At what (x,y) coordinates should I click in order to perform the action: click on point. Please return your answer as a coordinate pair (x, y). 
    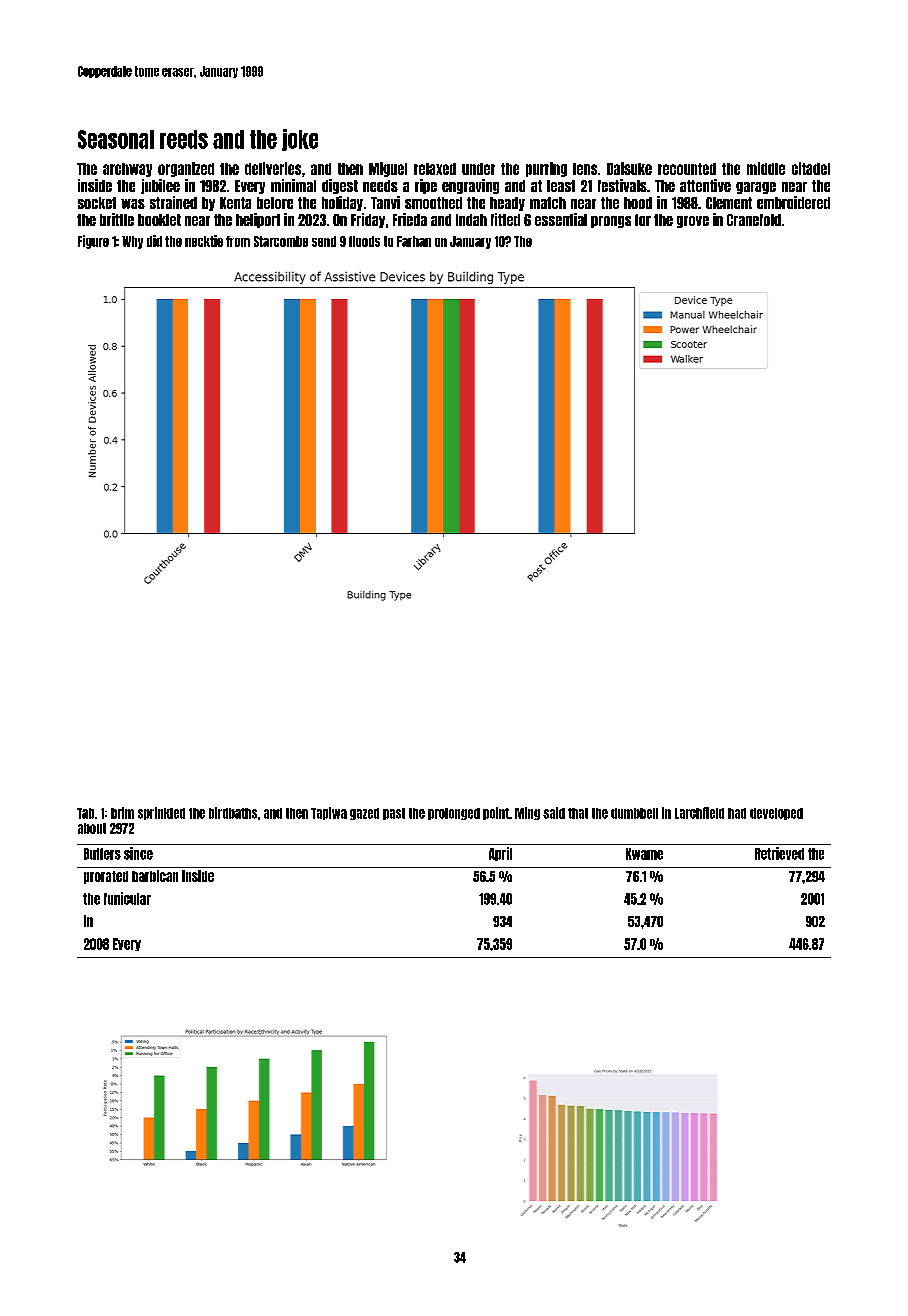
    Looking at the image, I should click on (496, 813).
